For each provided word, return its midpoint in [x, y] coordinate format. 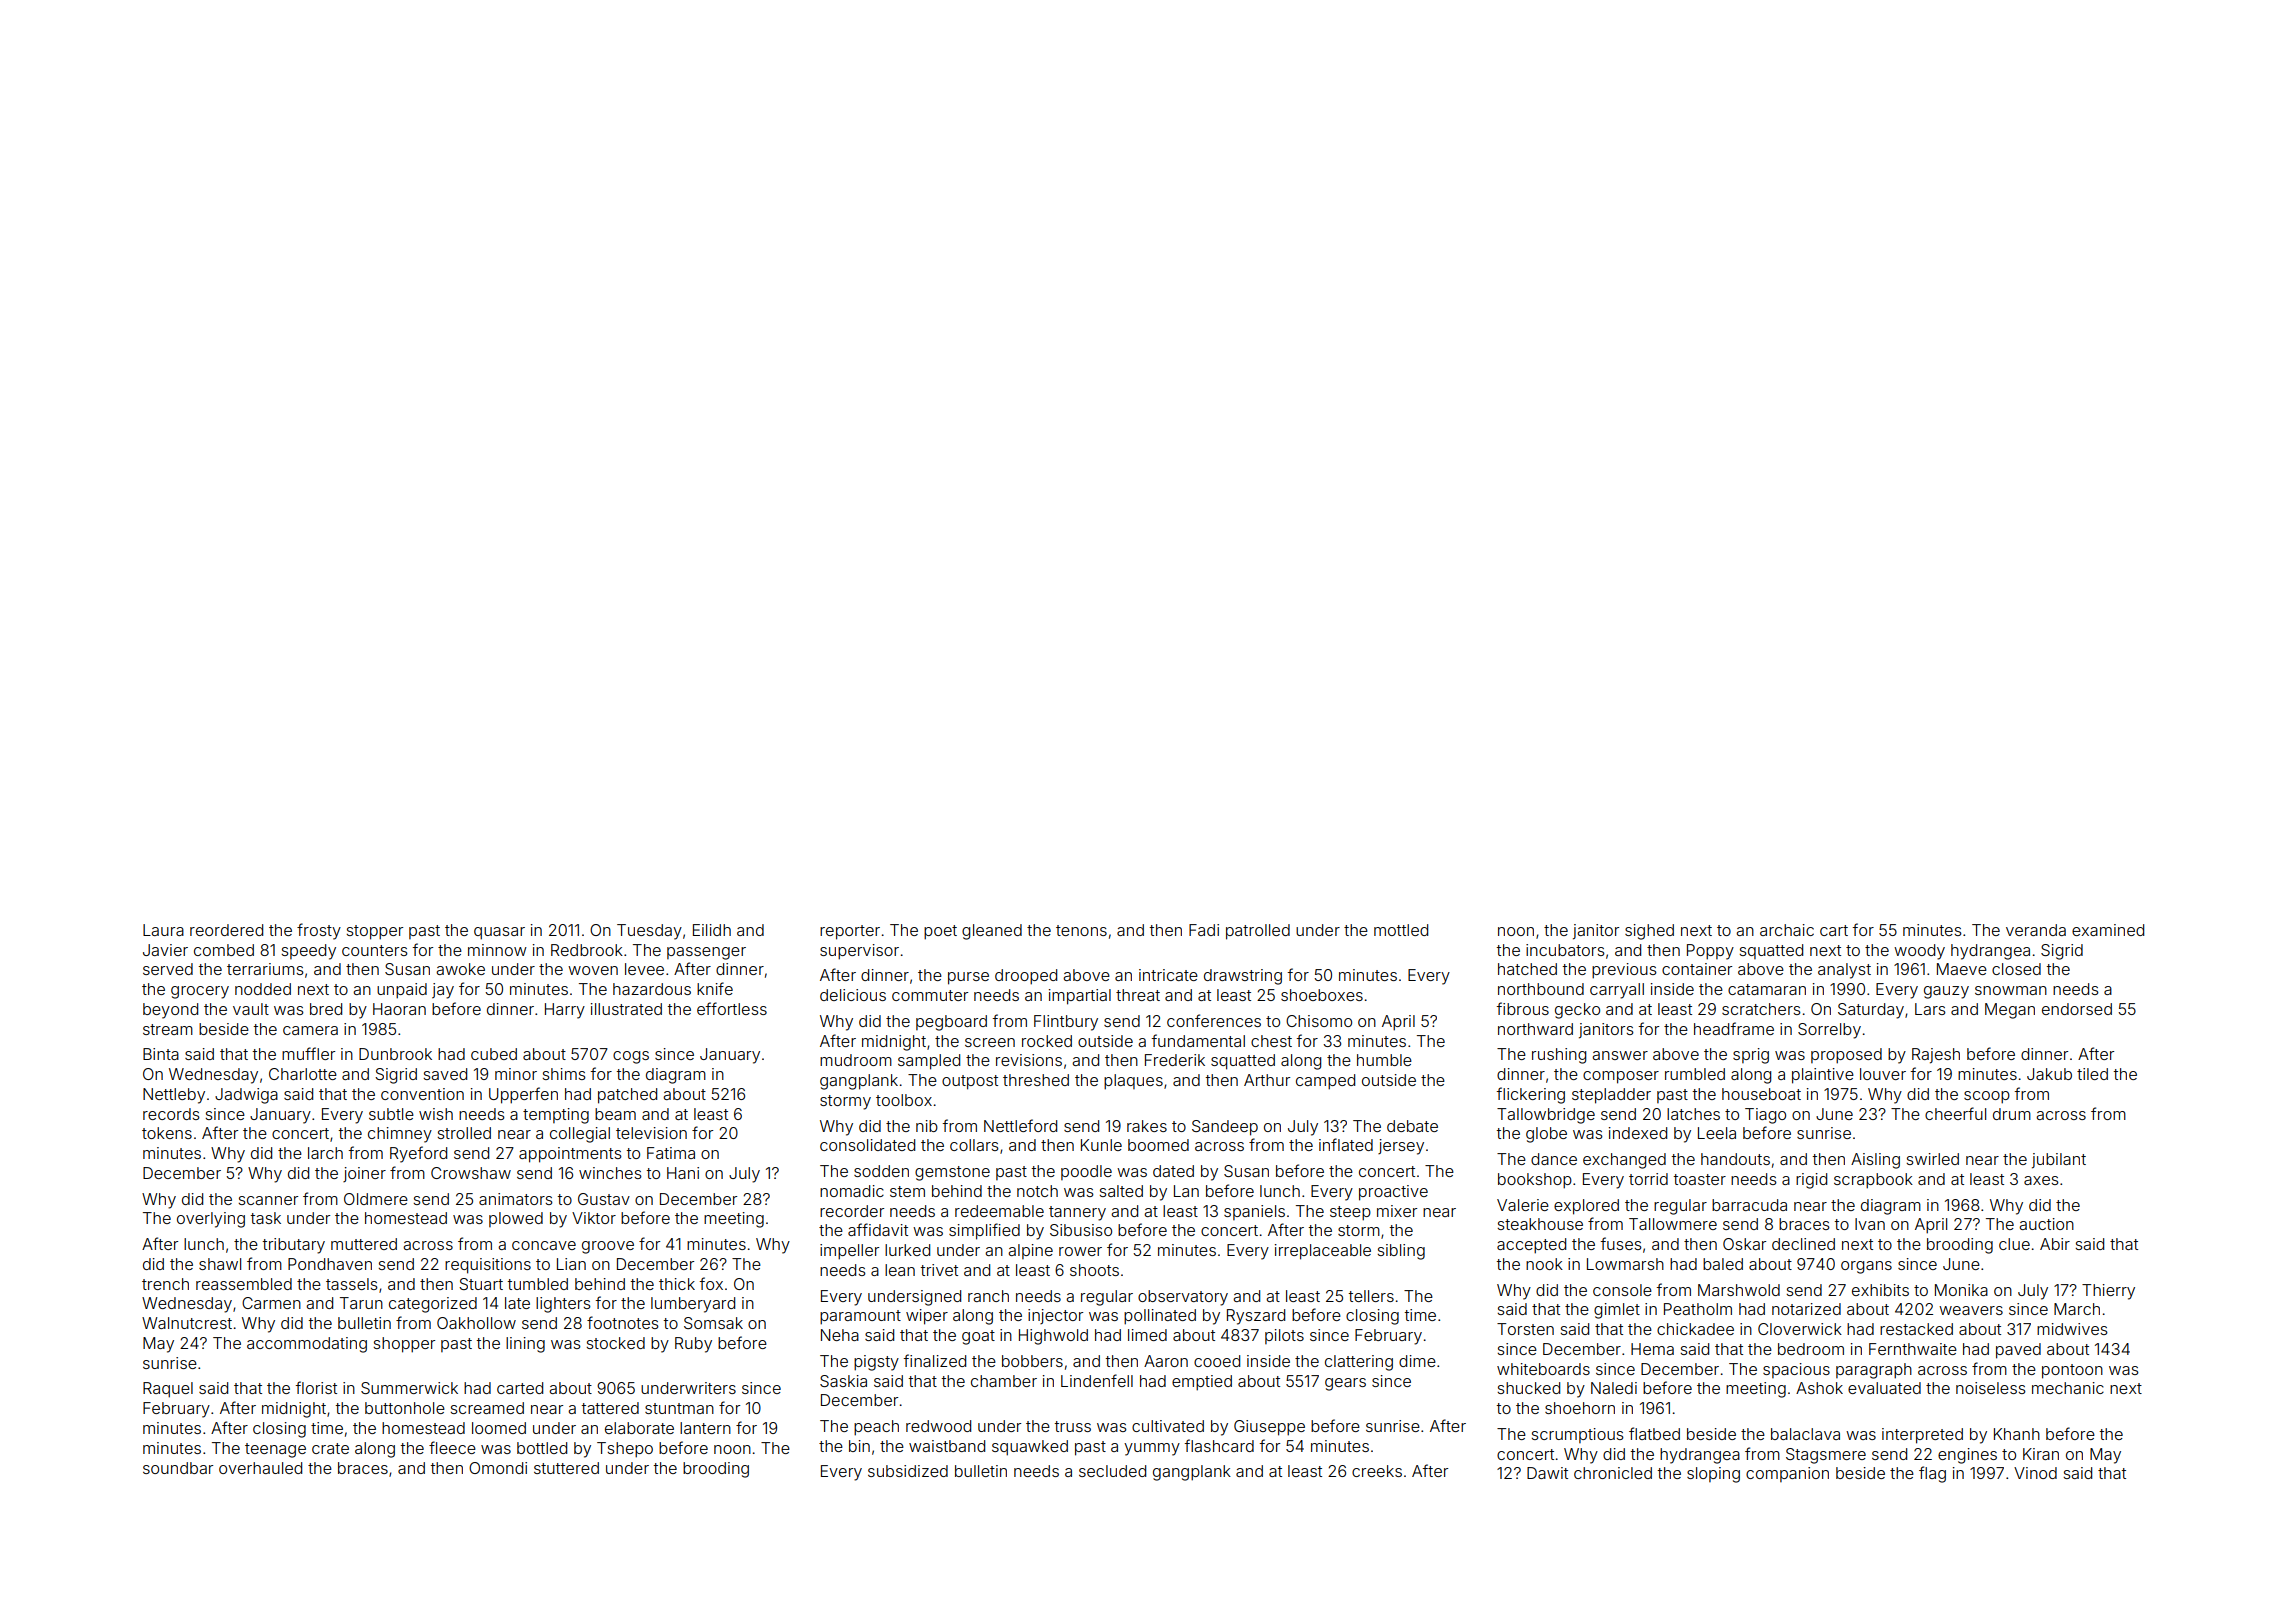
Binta [161, 1054]
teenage [275, 1450]
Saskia [843, 1381]
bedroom [1811, 1349]
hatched [1527, 969]
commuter [930, 995]
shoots [1094, 1270]
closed [2016, 969]
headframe [1734, 1028]
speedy [308, 952]
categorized [433, 1305]
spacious [1796, 1370]
